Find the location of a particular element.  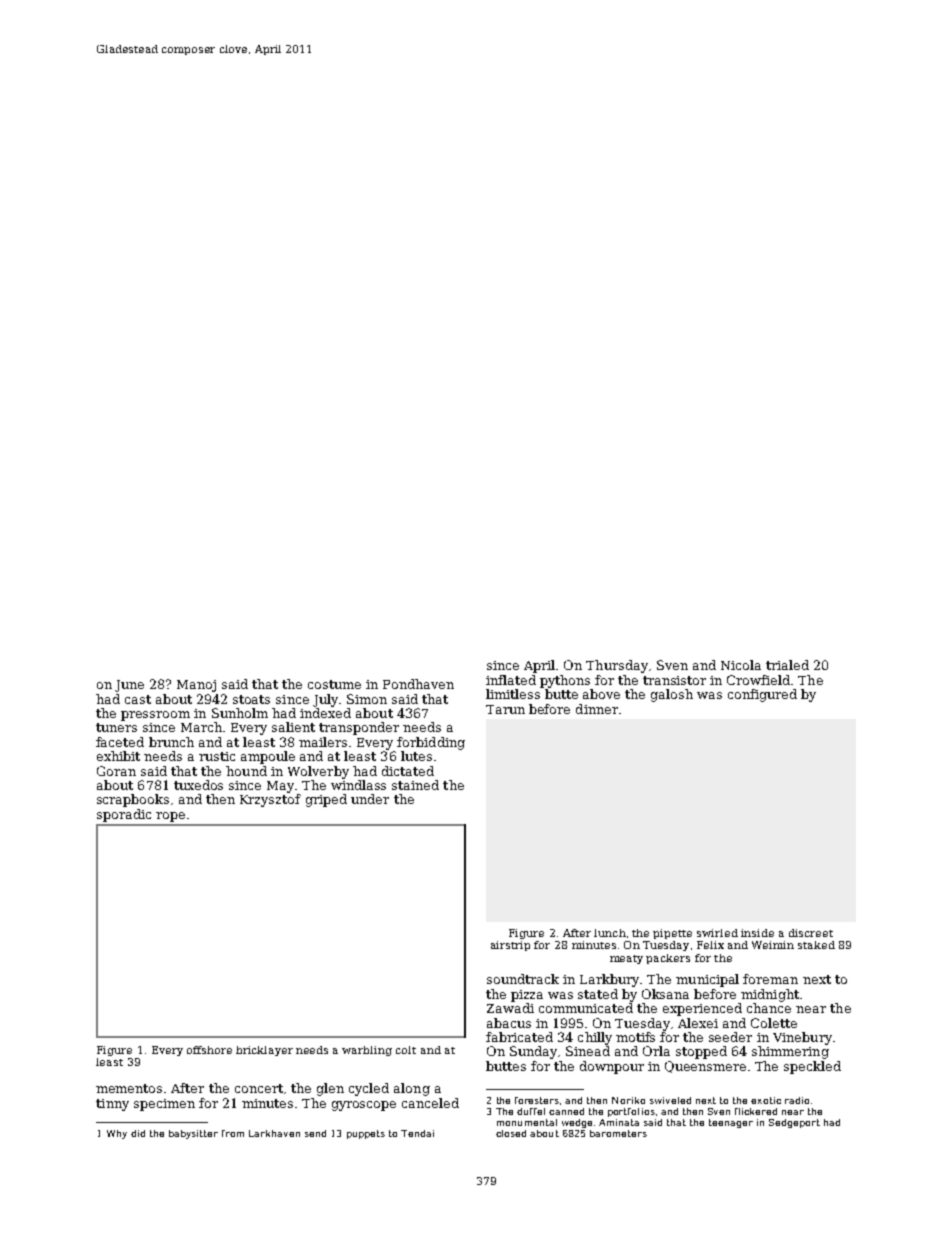

rope is located at coordinates (170, 817).
